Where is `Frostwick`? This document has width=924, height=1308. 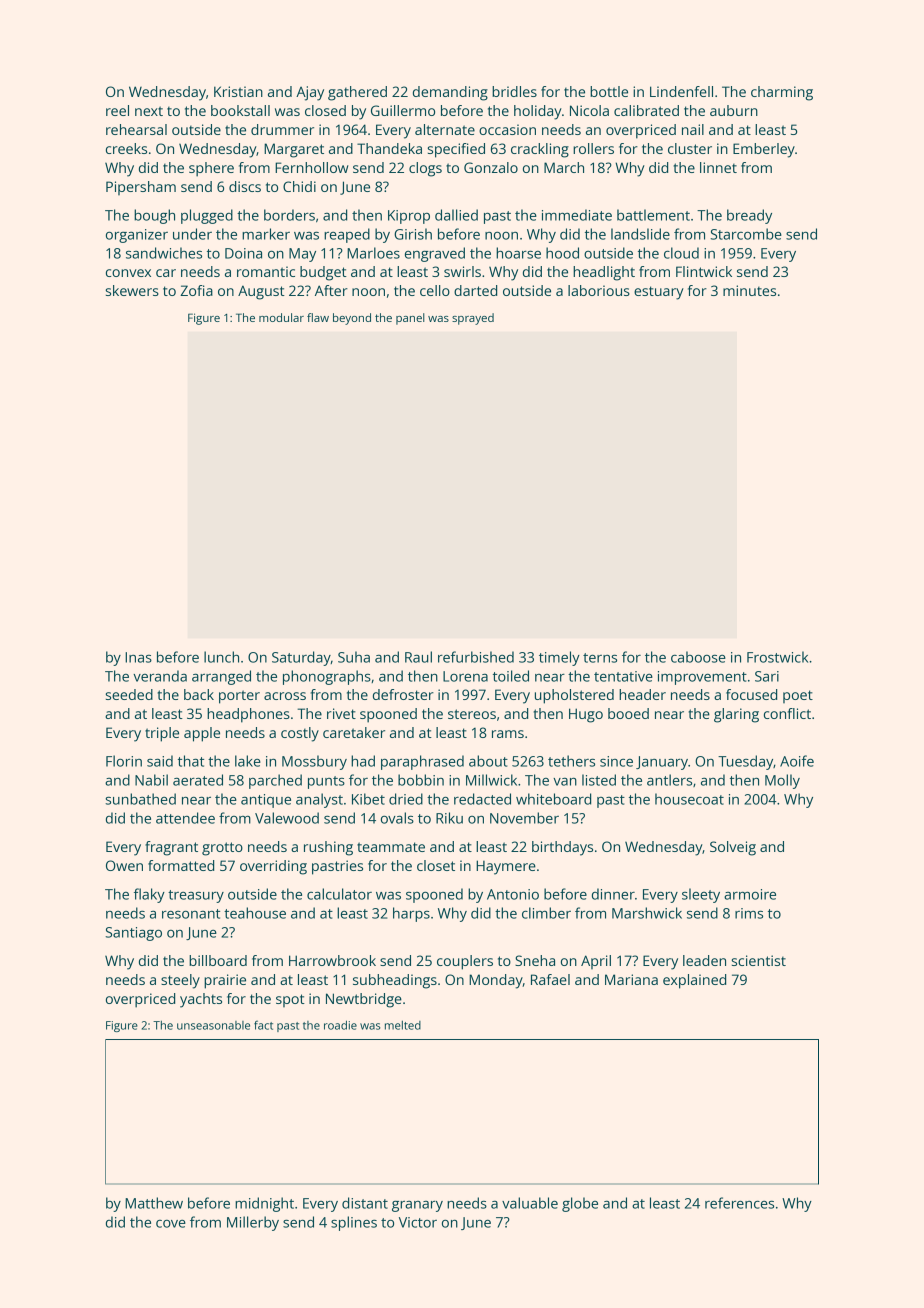
Frostwick is located at coordinates (777, 657).
